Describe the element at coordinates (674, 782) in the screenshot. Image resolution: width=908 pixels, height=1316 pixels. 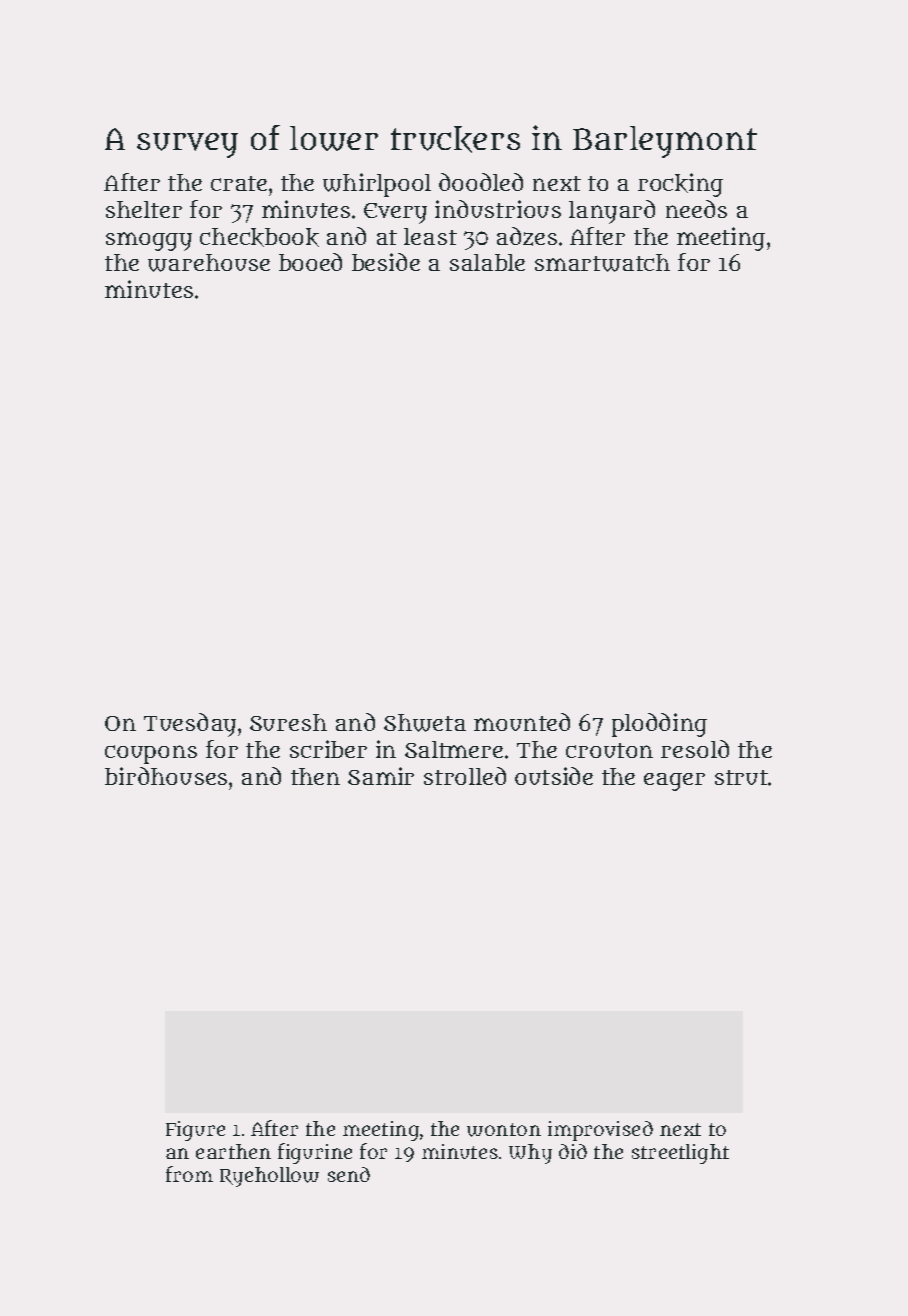
I see `eager` at that location.
